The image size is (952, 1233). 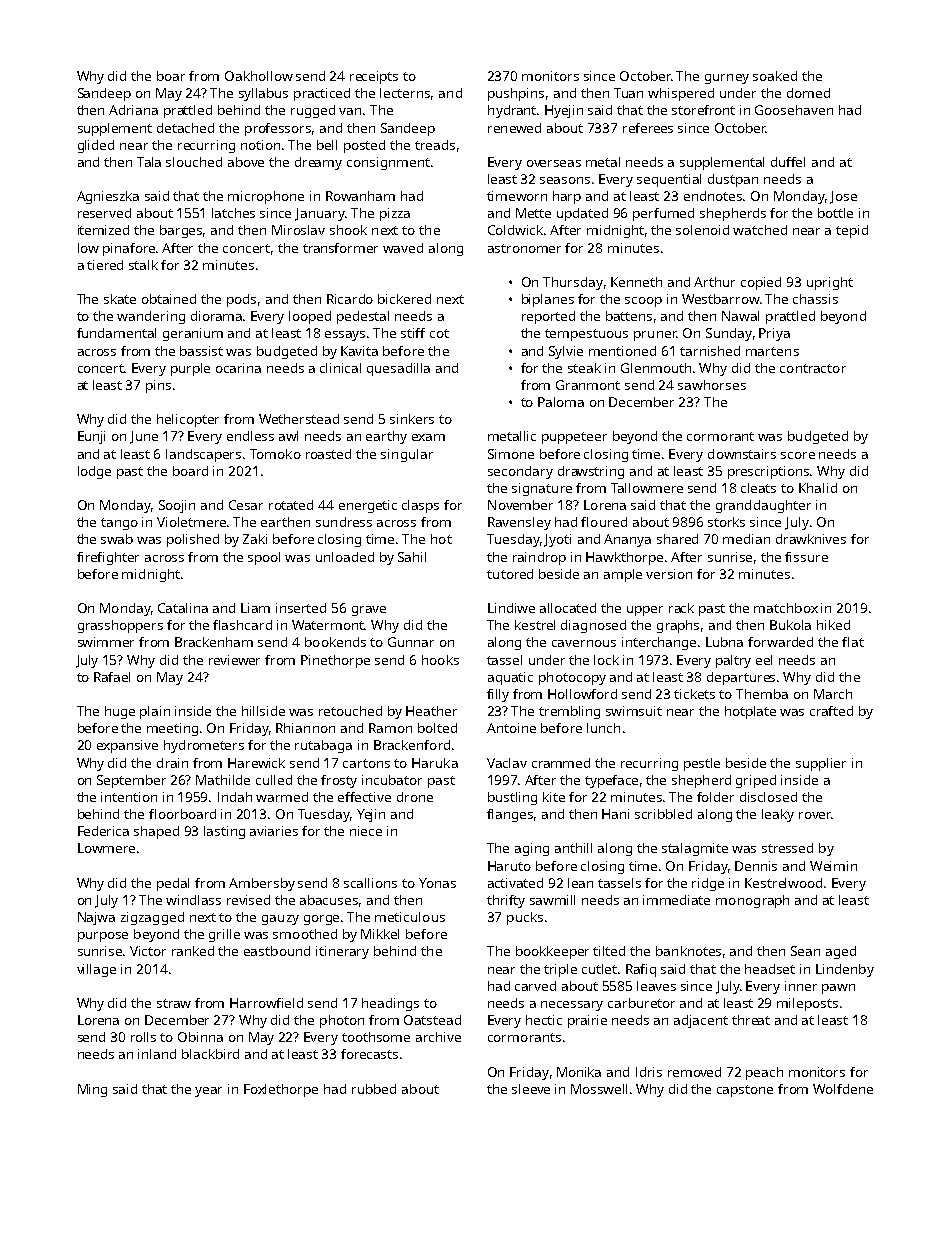 What do you see at coordinates (277, 951) in the image?
I see `eastbound` at bounding box center [277, 951].
